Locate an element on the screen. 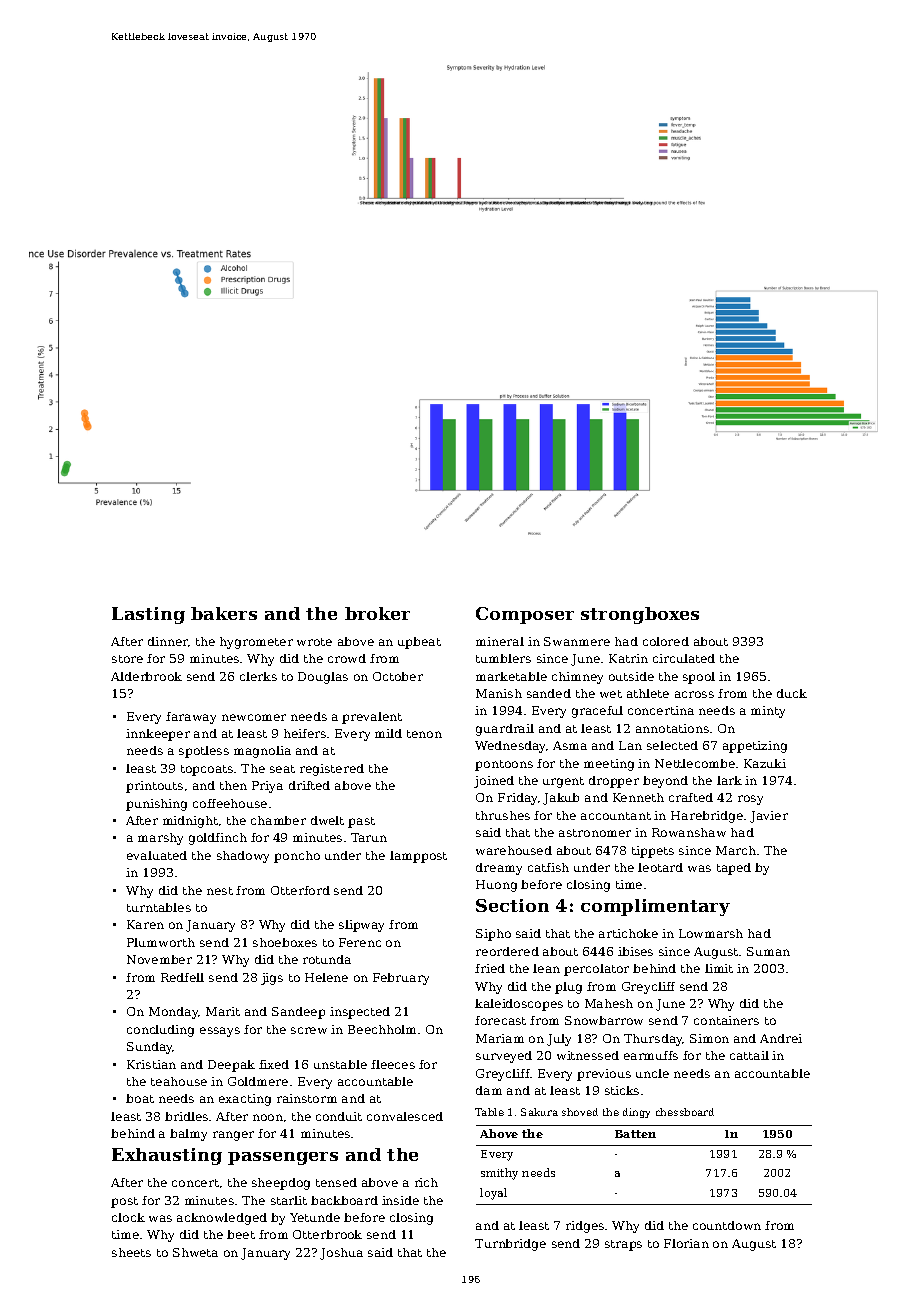 The width and height of the screenshot is (924, 1308). selected is located at coordinates (672, 745).
